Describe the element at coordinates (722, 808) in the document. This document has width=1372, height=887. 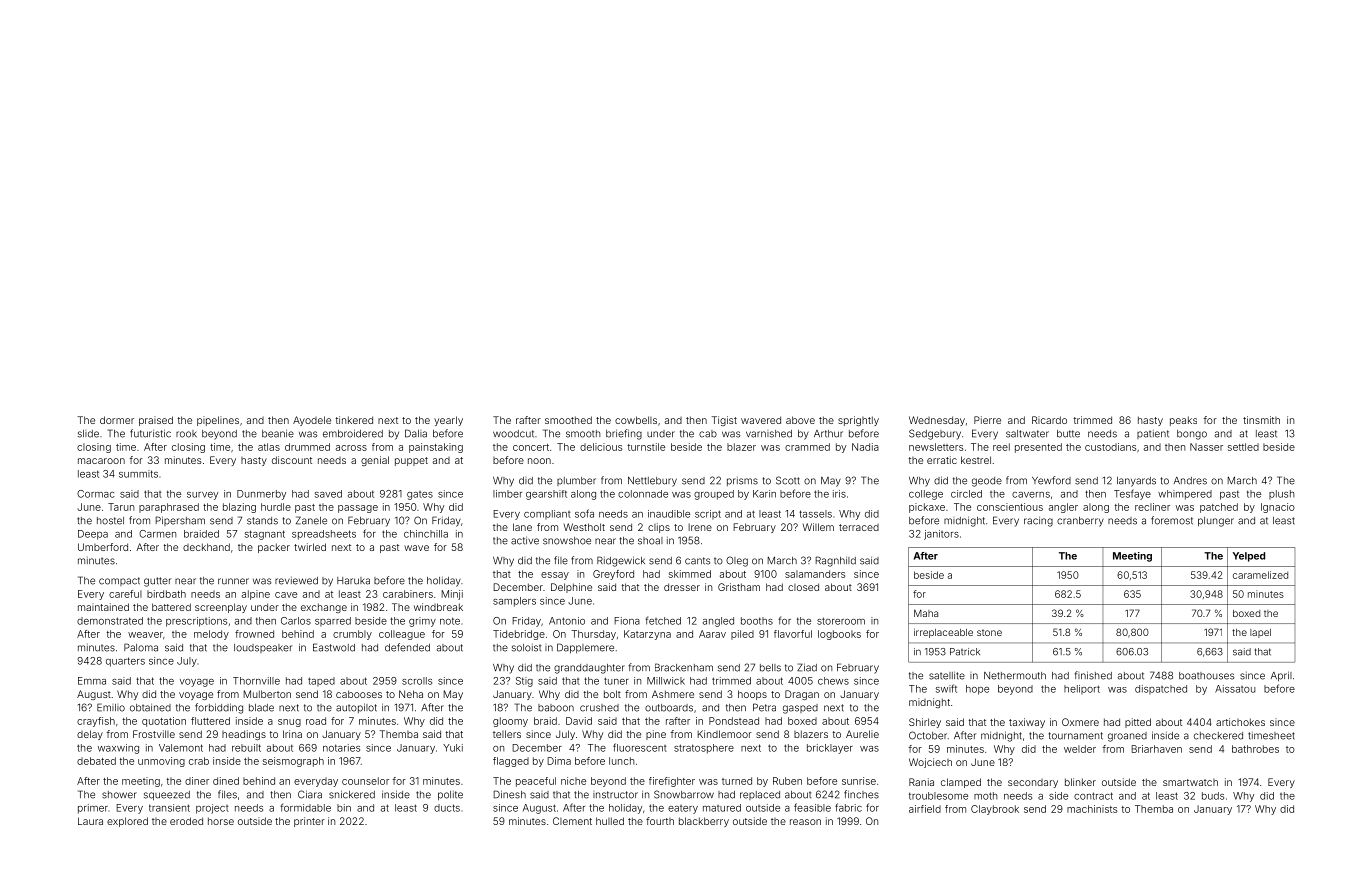
I see `matured` at that location.
